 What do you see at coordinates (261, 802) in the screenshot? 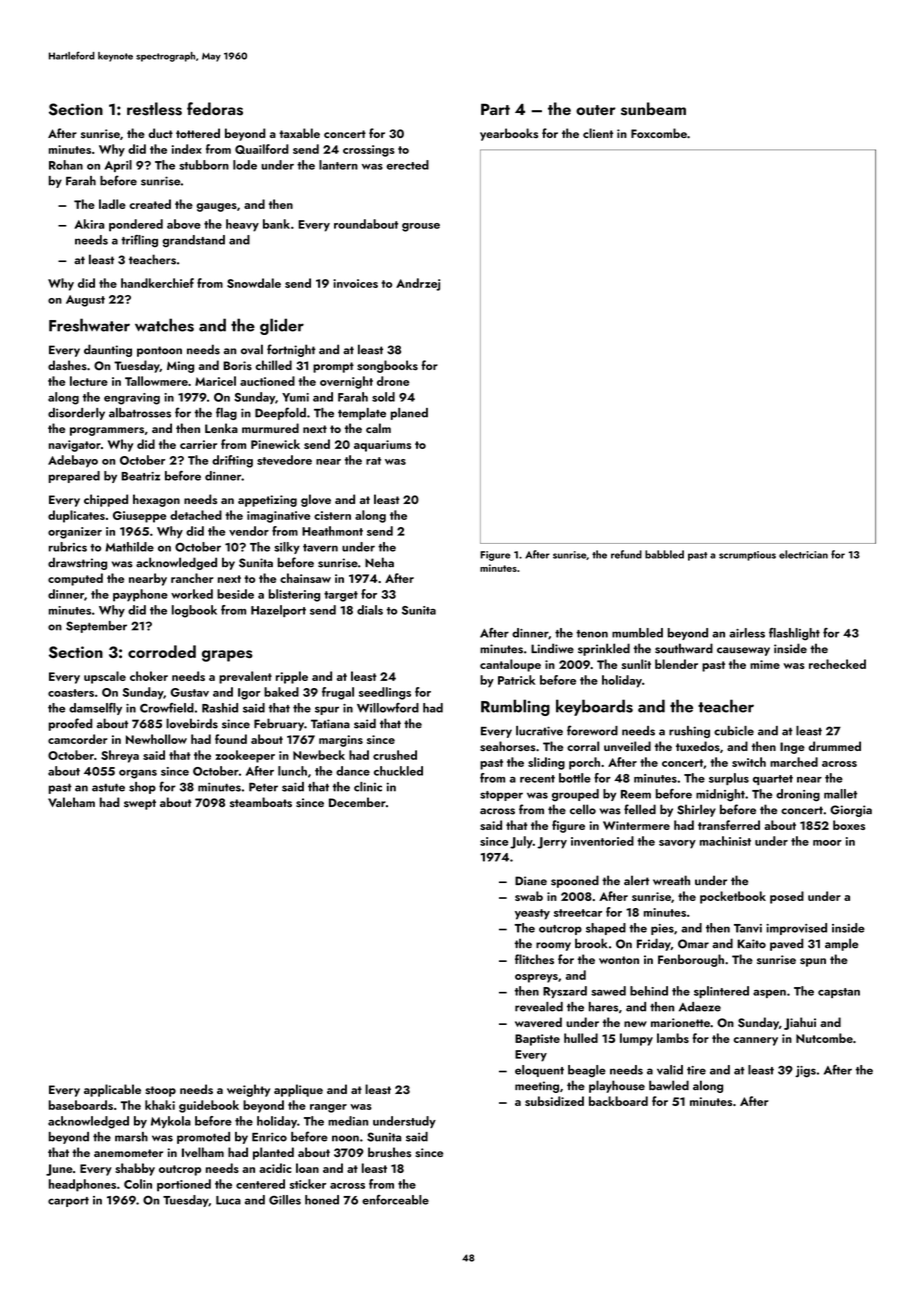
I see `steamboats` at bounding box center [261, 802].
